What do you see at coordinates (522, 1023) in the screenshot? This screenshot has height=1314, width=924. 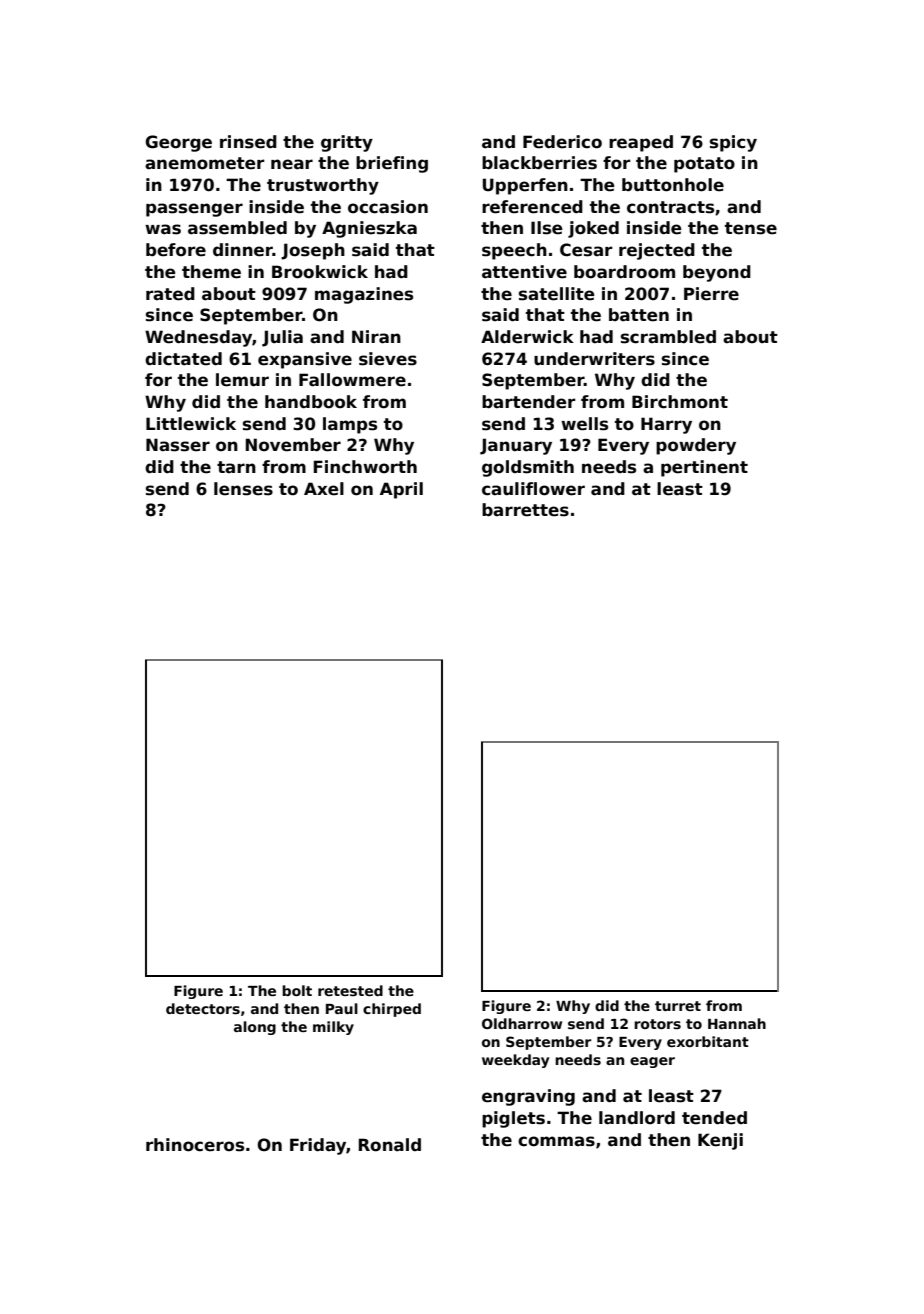 I see `Oldharrow` at bounding box center [522, 1023].
